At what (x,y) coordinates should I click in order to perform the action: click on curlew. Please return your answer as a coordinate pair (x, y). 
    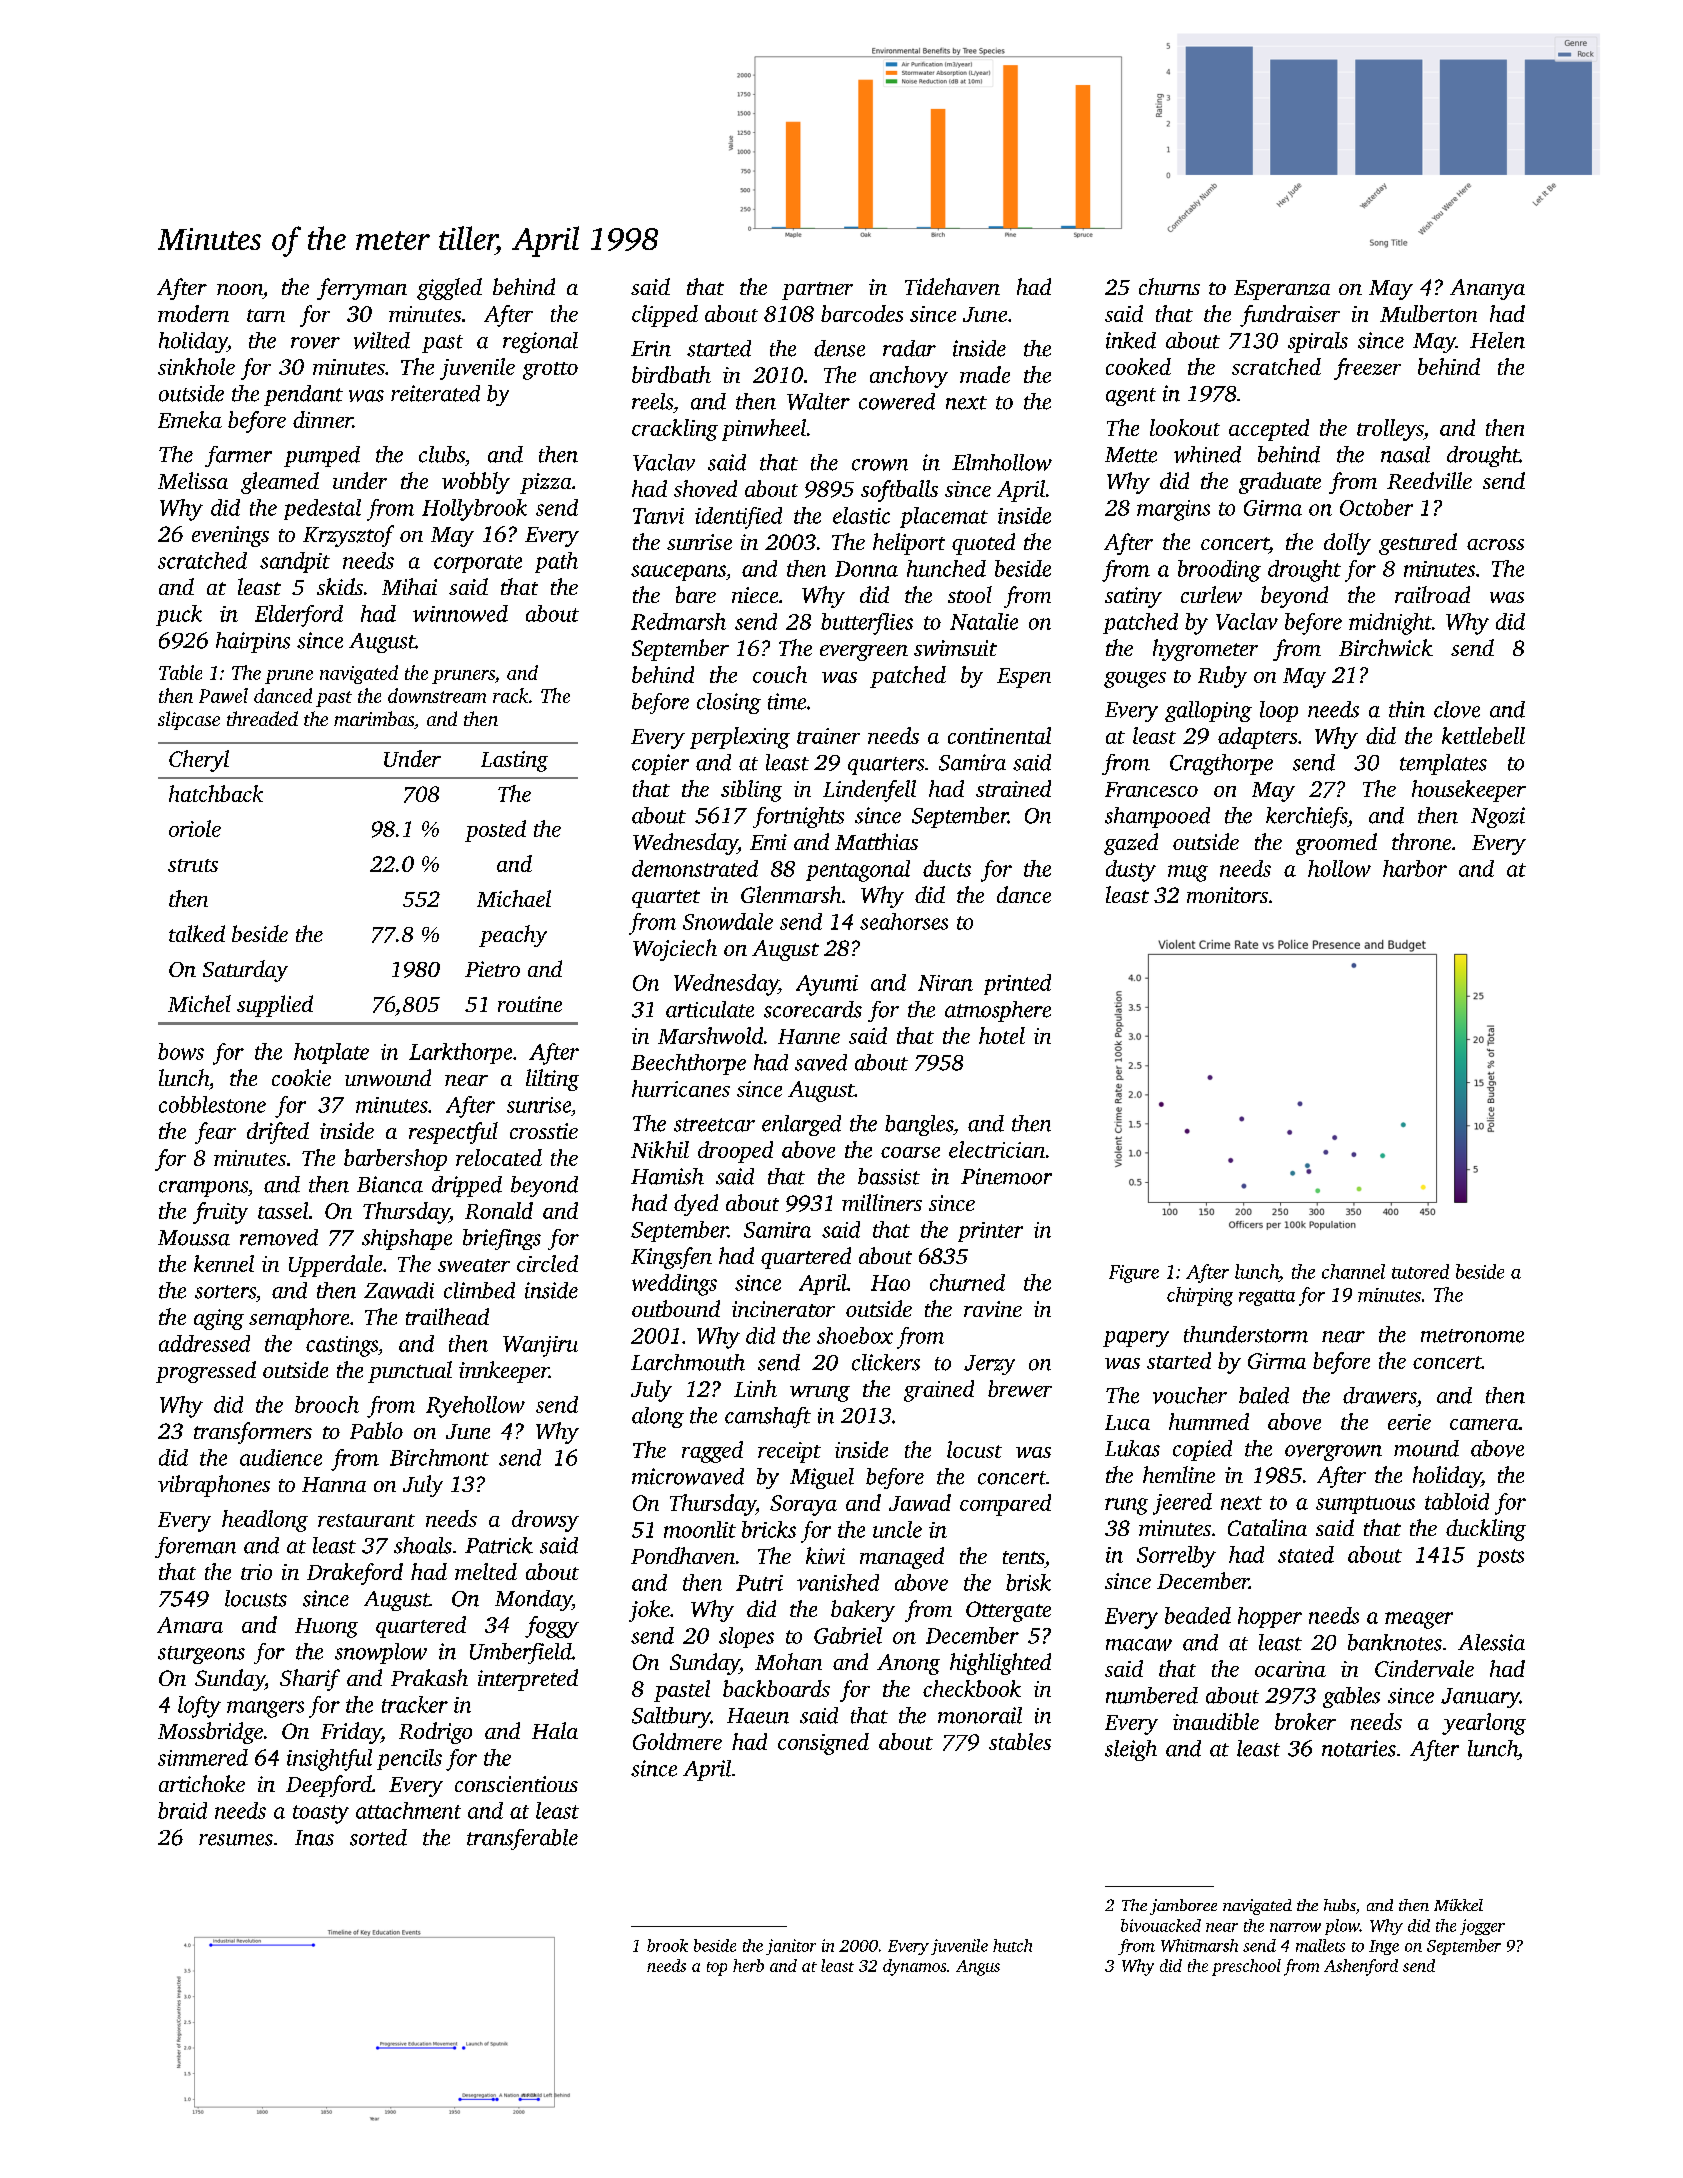
    Looking at the image, I should click on (1211, 594).
